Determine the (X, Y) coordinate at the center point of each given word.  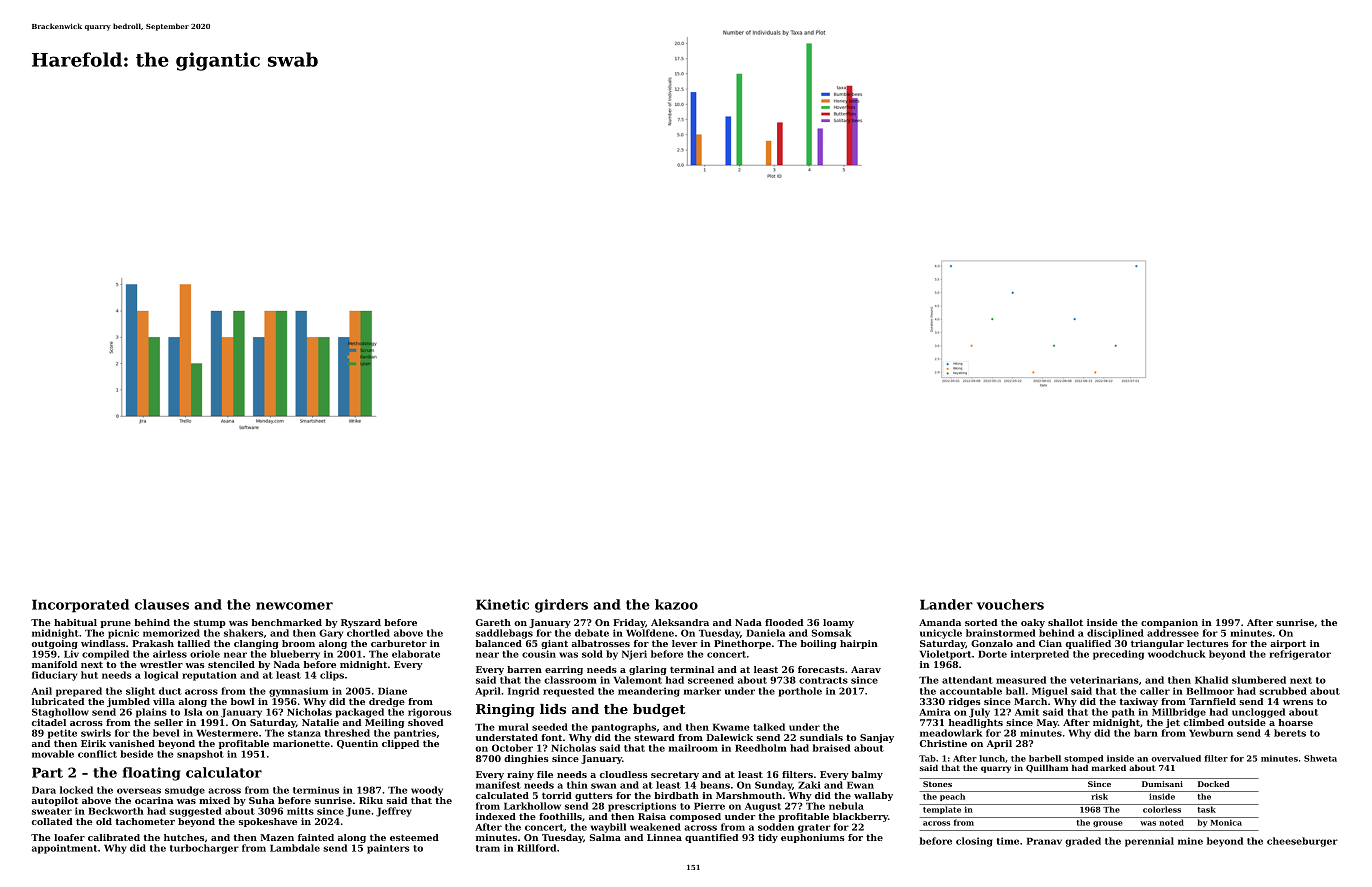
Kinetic (502, 604)
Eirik (93, 743)
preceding (1118, 655)
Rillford (536, 848)
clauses (162, 604)
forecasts (821, 669)
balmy (867, 775)
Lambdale (295, 848)
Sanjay (877, 738)
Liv (71, 654)
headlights (976, 723)
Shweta (1320, 758)
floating (152, 774)
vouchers (1010, 604)
